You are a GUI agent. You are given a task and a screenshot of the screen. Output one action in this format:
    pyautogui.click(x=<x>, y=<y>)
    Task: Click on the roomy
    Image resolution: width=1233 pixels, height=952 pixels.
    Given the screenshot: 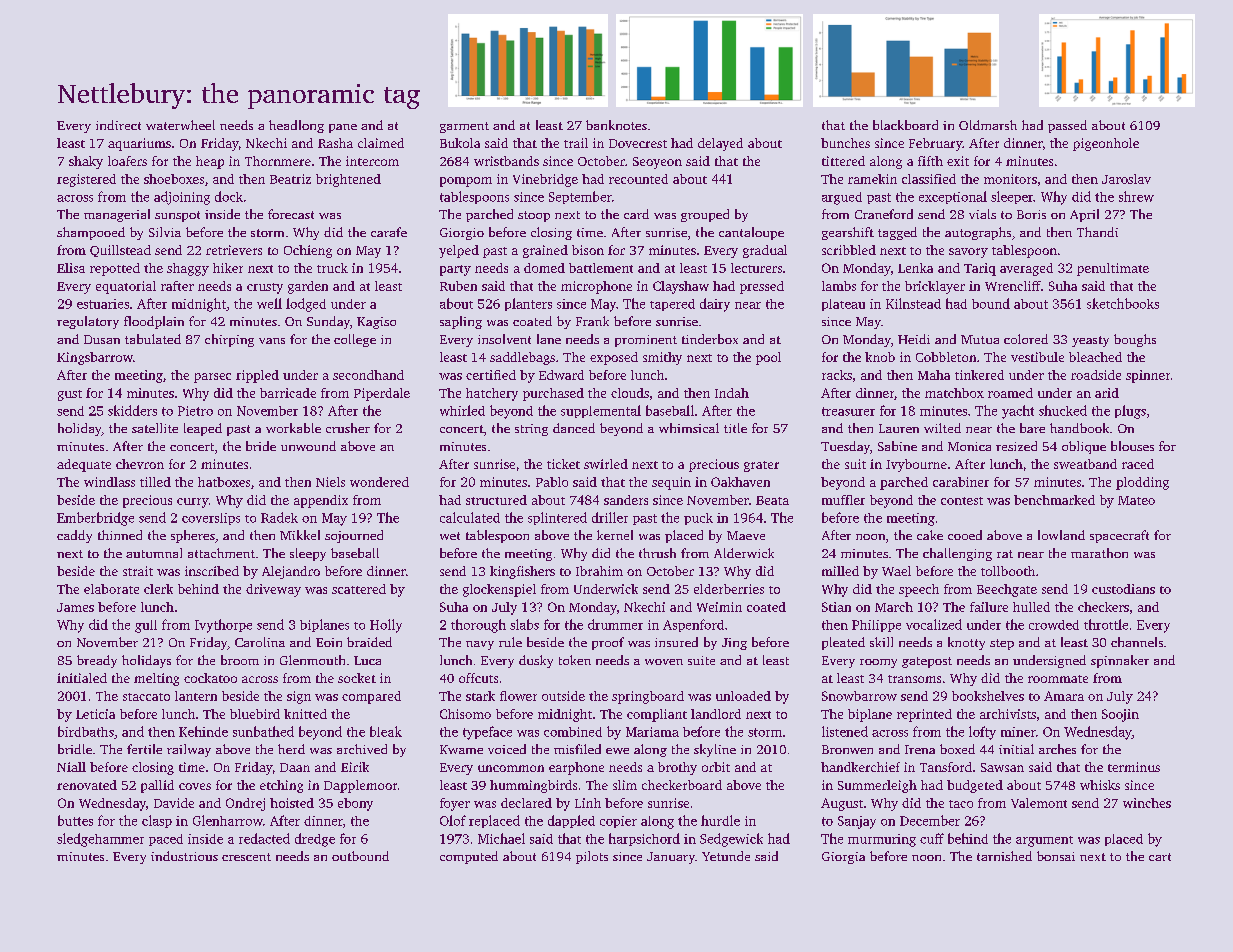 What is the action you would take?
    pyautogui.click(x=878, y=663)
